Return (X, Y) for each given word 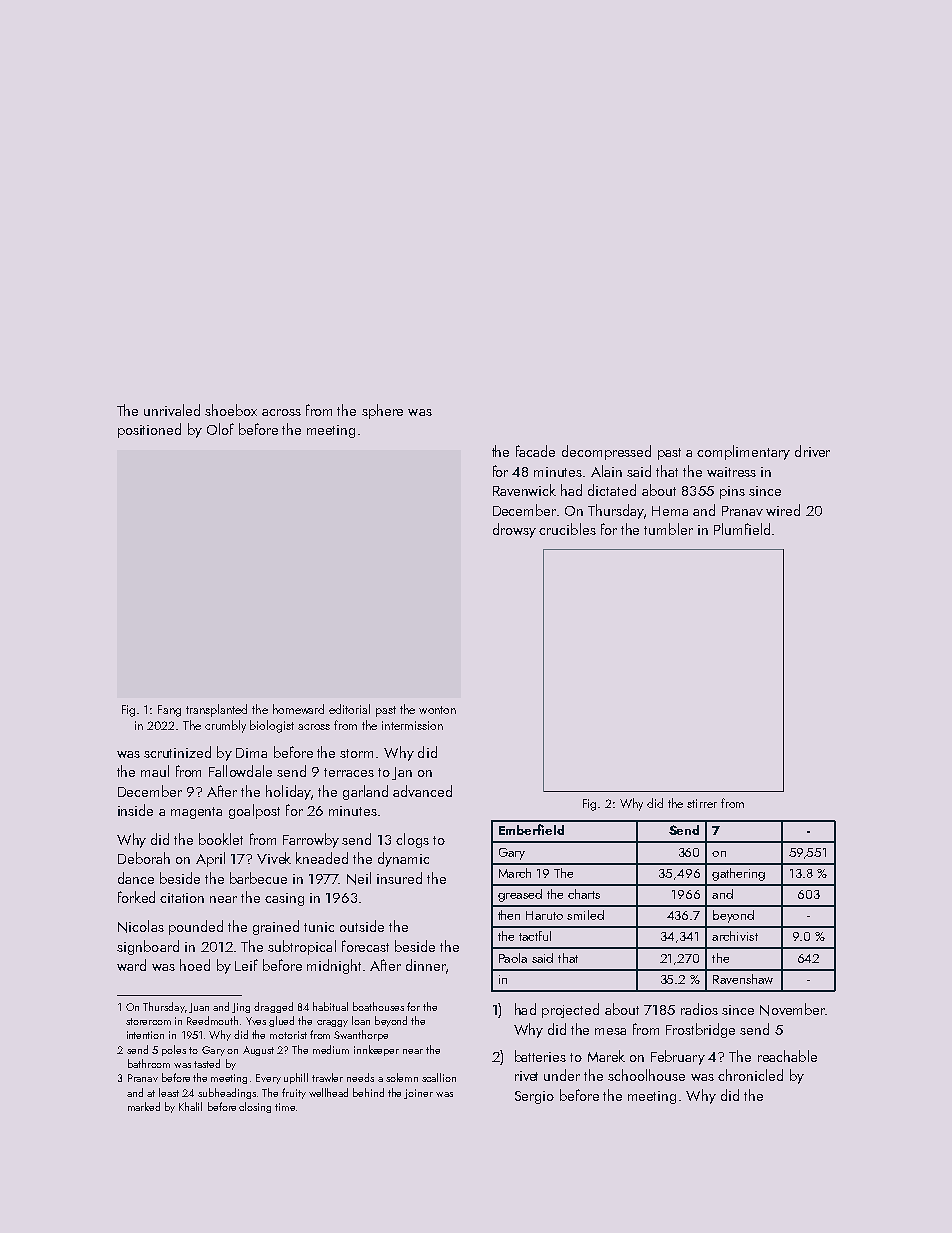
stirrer (702, 803)
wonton (437, 710)
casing (284, 899)
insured (399, 878)
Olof (220, 429)
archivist (735, 936)
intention (145, 1035)
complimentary (743, 452)
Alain (606, 471)
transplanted (216, 710)
